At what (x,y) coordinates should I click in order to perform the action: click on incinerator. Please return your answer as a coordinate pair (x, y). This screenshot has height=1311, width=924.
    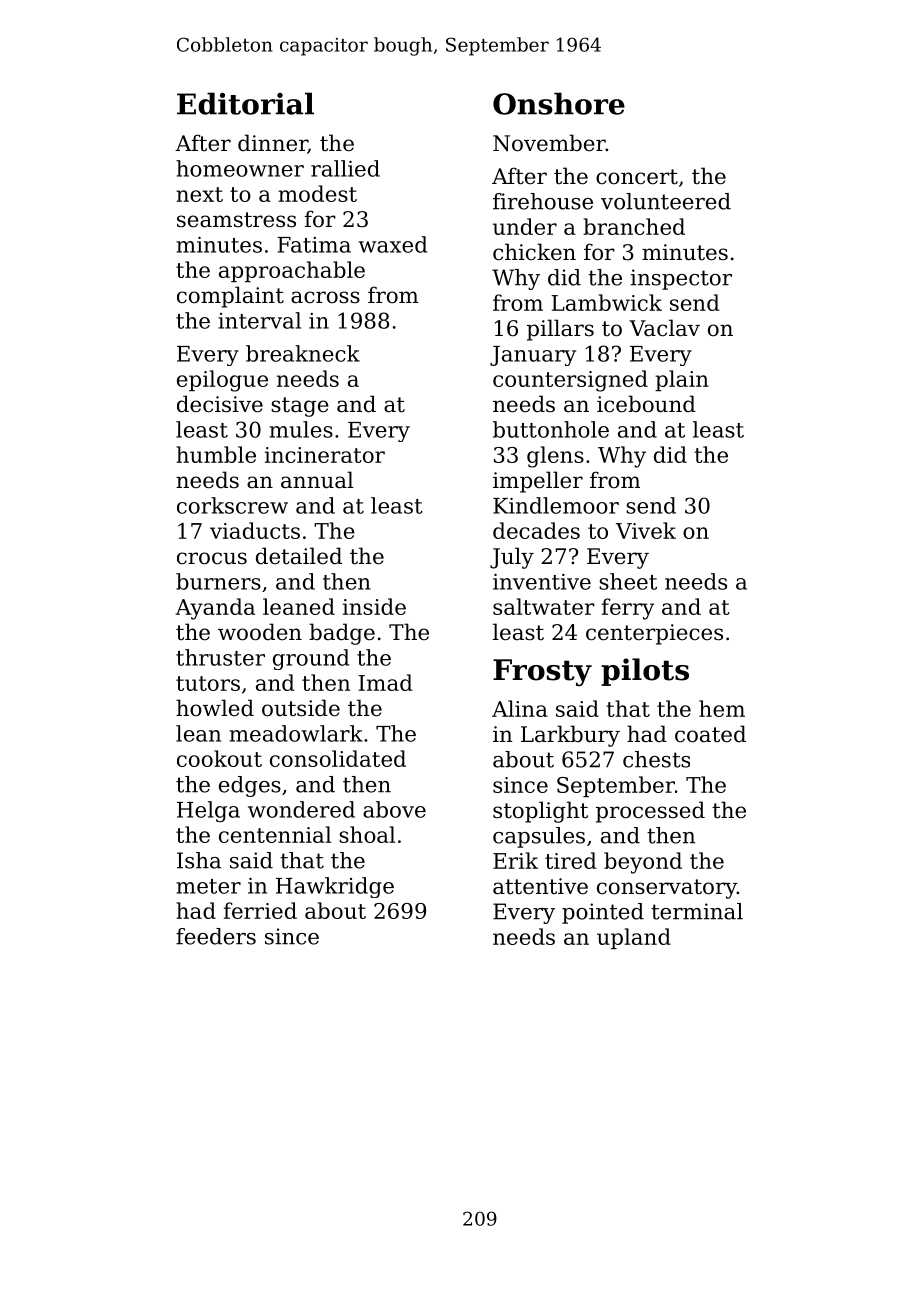
    Looking at the image, I should click on (325, 455).
